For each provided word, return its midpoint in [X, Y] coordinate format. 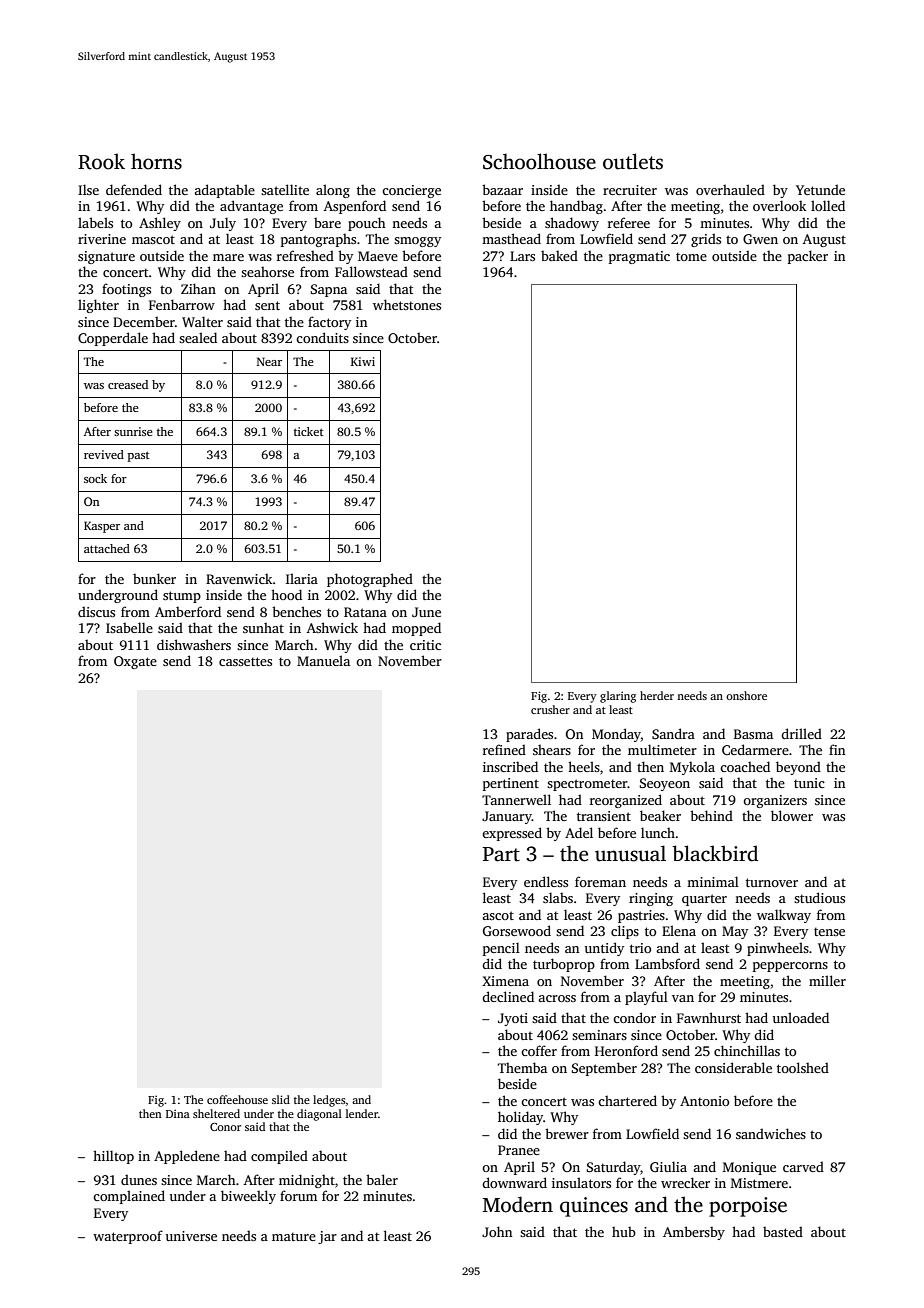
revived [104, 454]
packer [808, 257]
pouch [367, 224]
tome [691, 256]
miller [827, 980]
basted [783, 1231]
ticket [309, 431]
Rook [101, 161]
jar [327, 1237]
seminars [599, 1035]
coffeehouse [237, 1099]
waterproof [128, 1237]
